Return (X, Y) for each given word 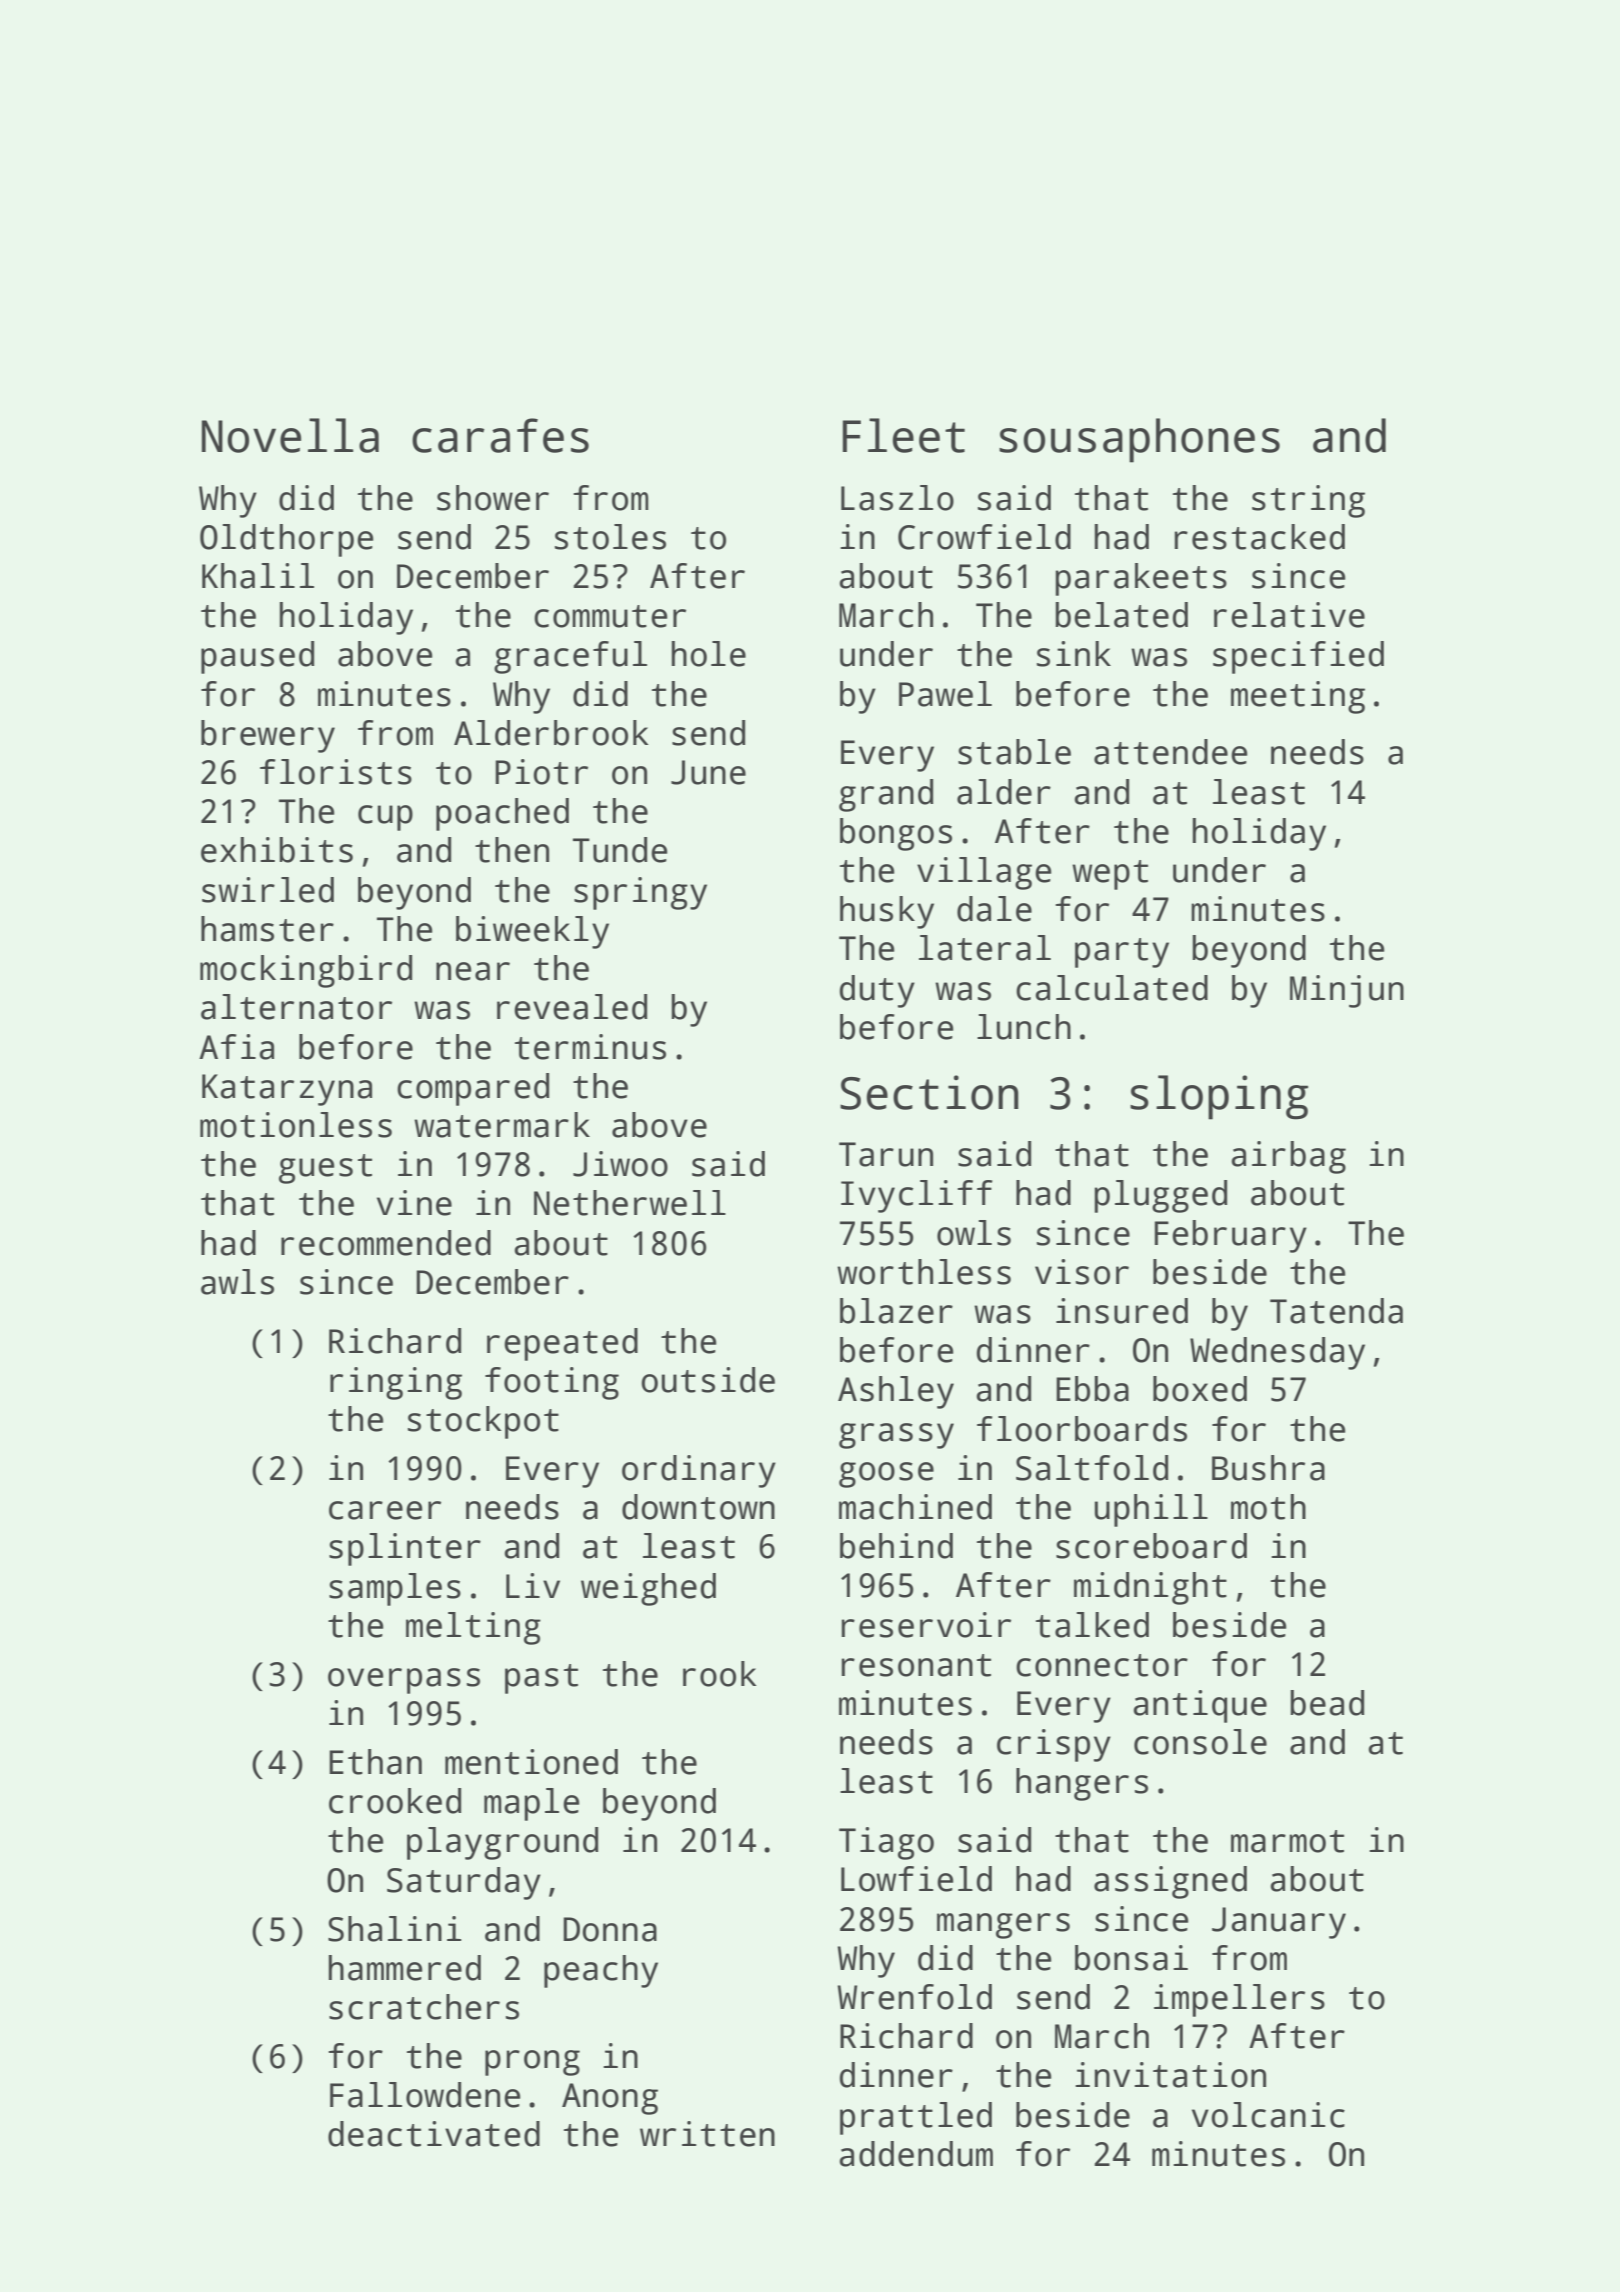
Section (929, 1092)
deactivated (434, 2134)
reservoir (926, 1625)
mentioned (531, 1762)
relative (1289, 615)
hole (709, 654)
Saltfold (1092, 1468)
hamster (267, 929)
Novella (290, 435)
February (1231, 1236)
